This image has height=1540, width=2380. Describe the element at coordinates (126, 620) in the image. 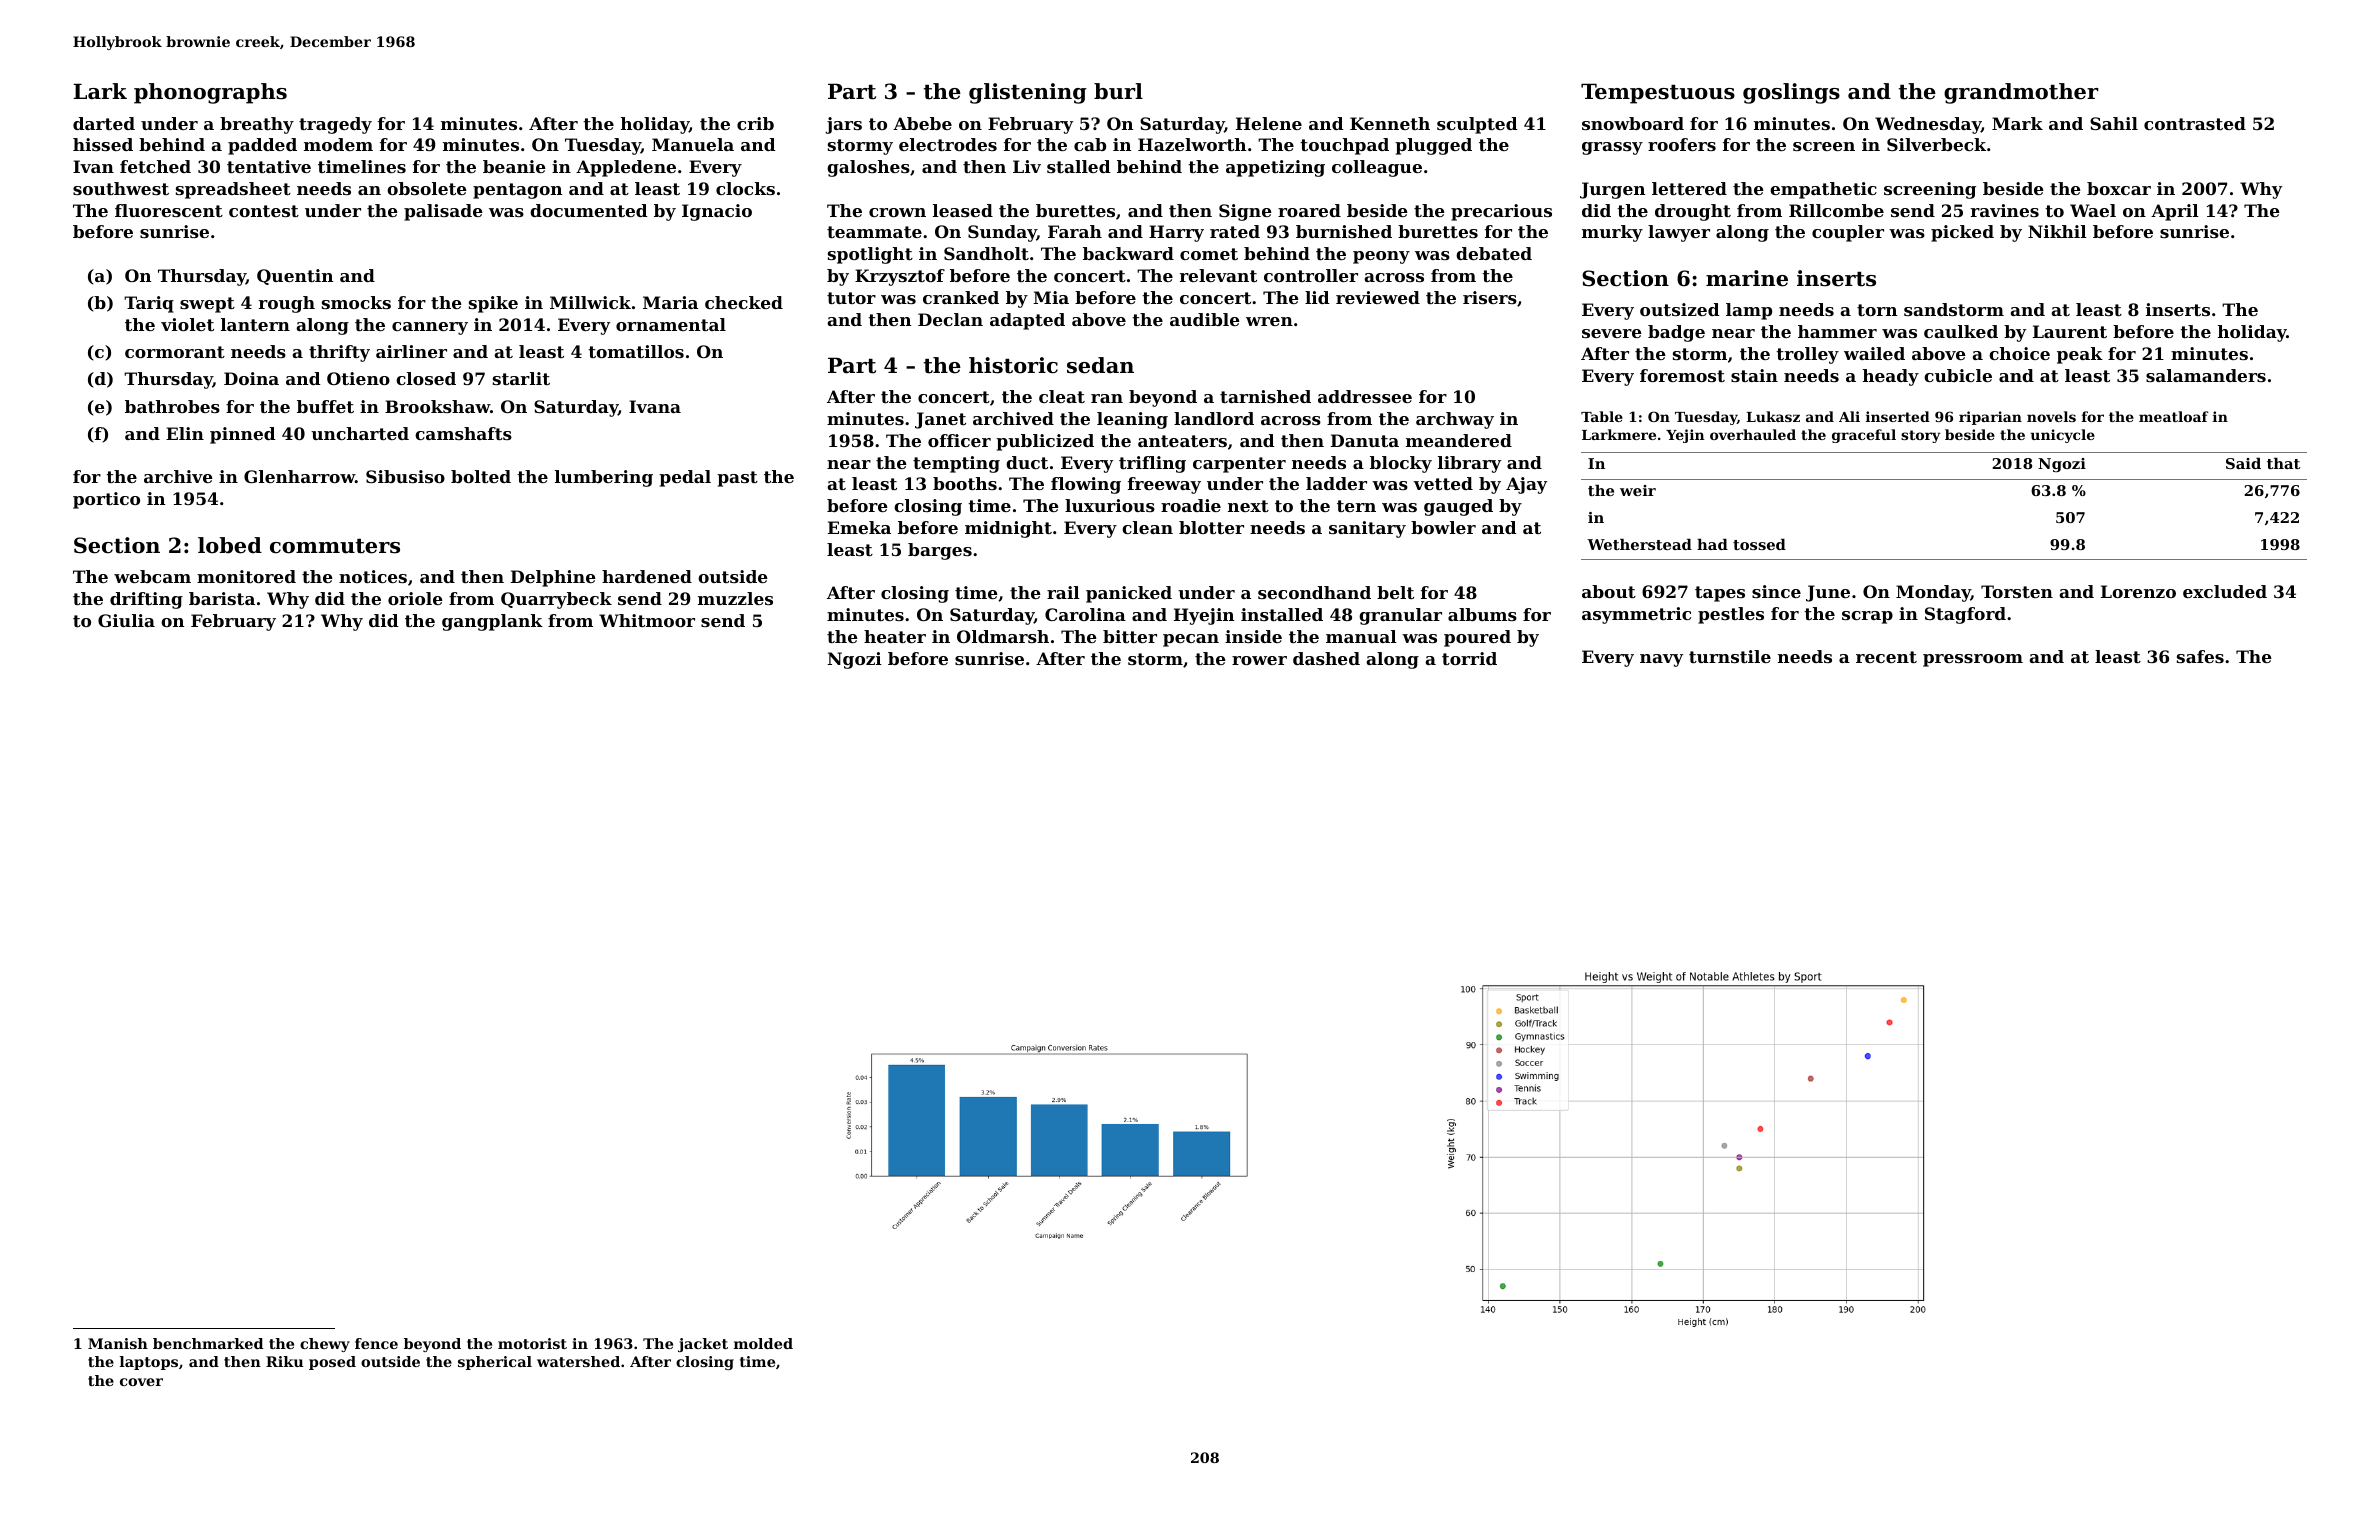

I see `Giulia` at that location.
